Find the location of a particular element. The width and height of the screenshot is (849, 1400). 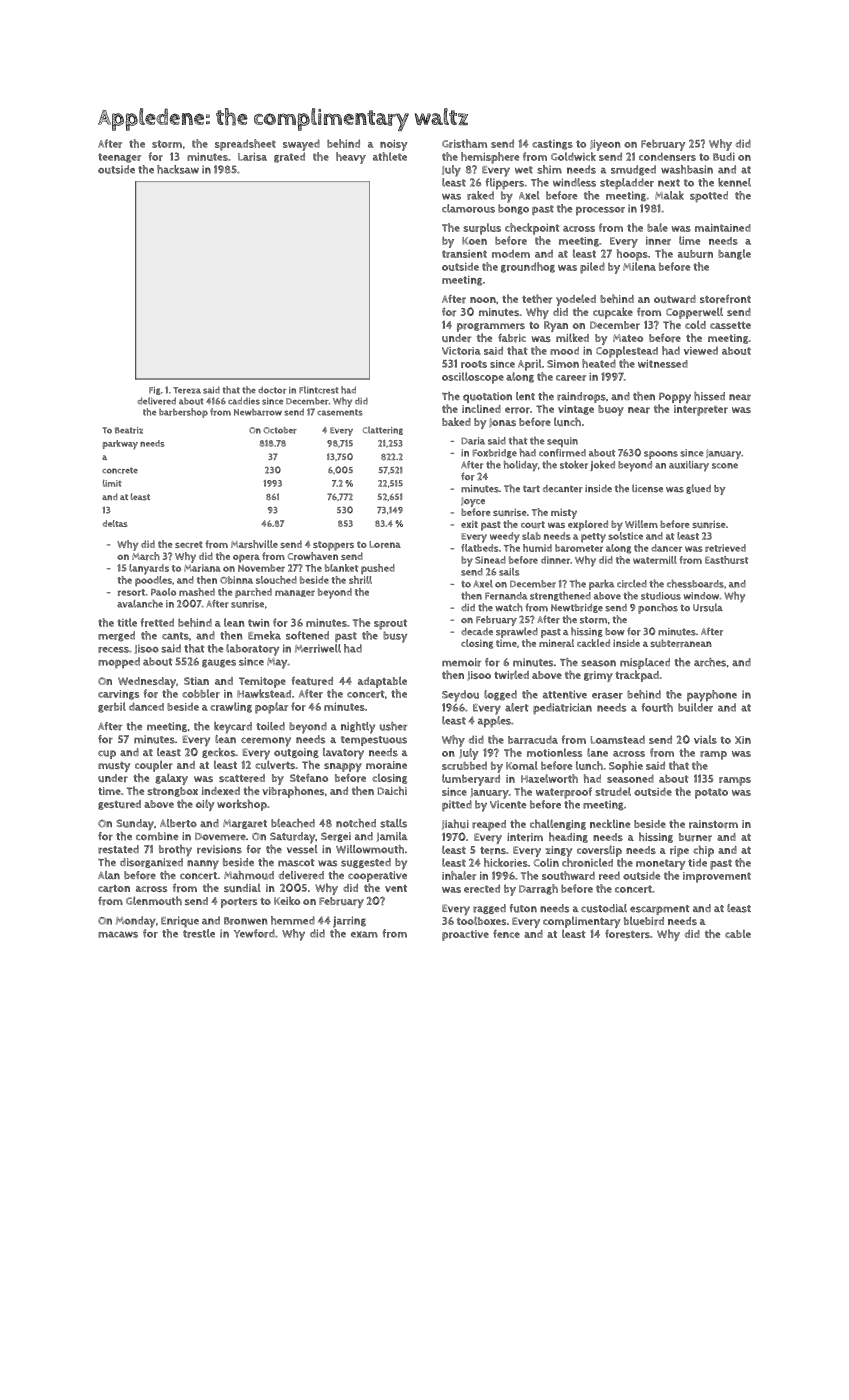

Fig is located at coordinates (155, 390).
